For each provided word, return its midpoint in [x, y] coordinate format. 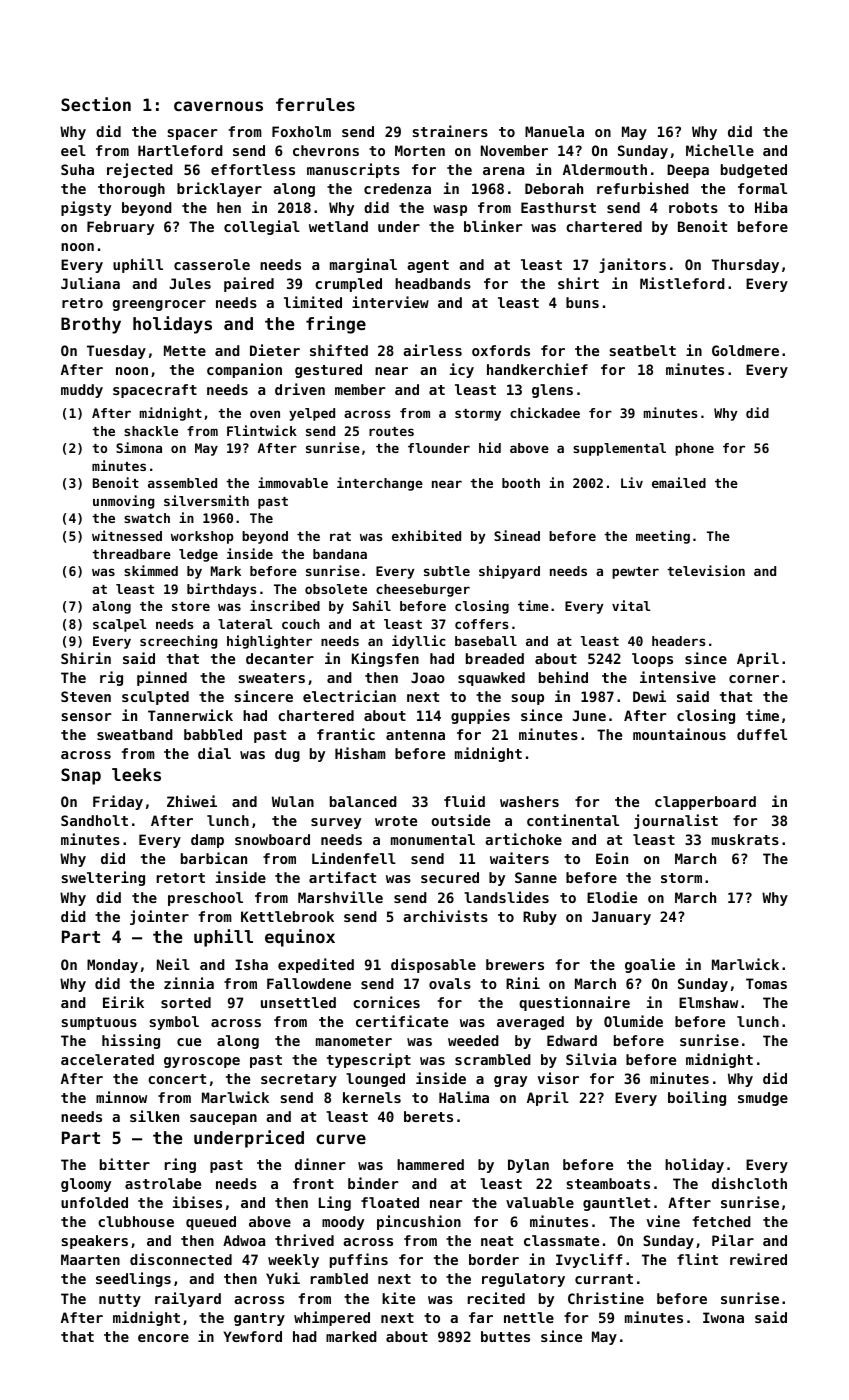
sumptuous [99, 1023]
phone [694, 449]
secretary [299, 1080]
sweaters [271, 678]
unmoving [124, 502]
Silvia [591, 1059]
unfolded [94, 1202]
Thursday [745, 266]
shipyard [509, 572]
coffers [481, 624]
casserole [212, 264]
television [706, 570]
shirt [578, 283]
